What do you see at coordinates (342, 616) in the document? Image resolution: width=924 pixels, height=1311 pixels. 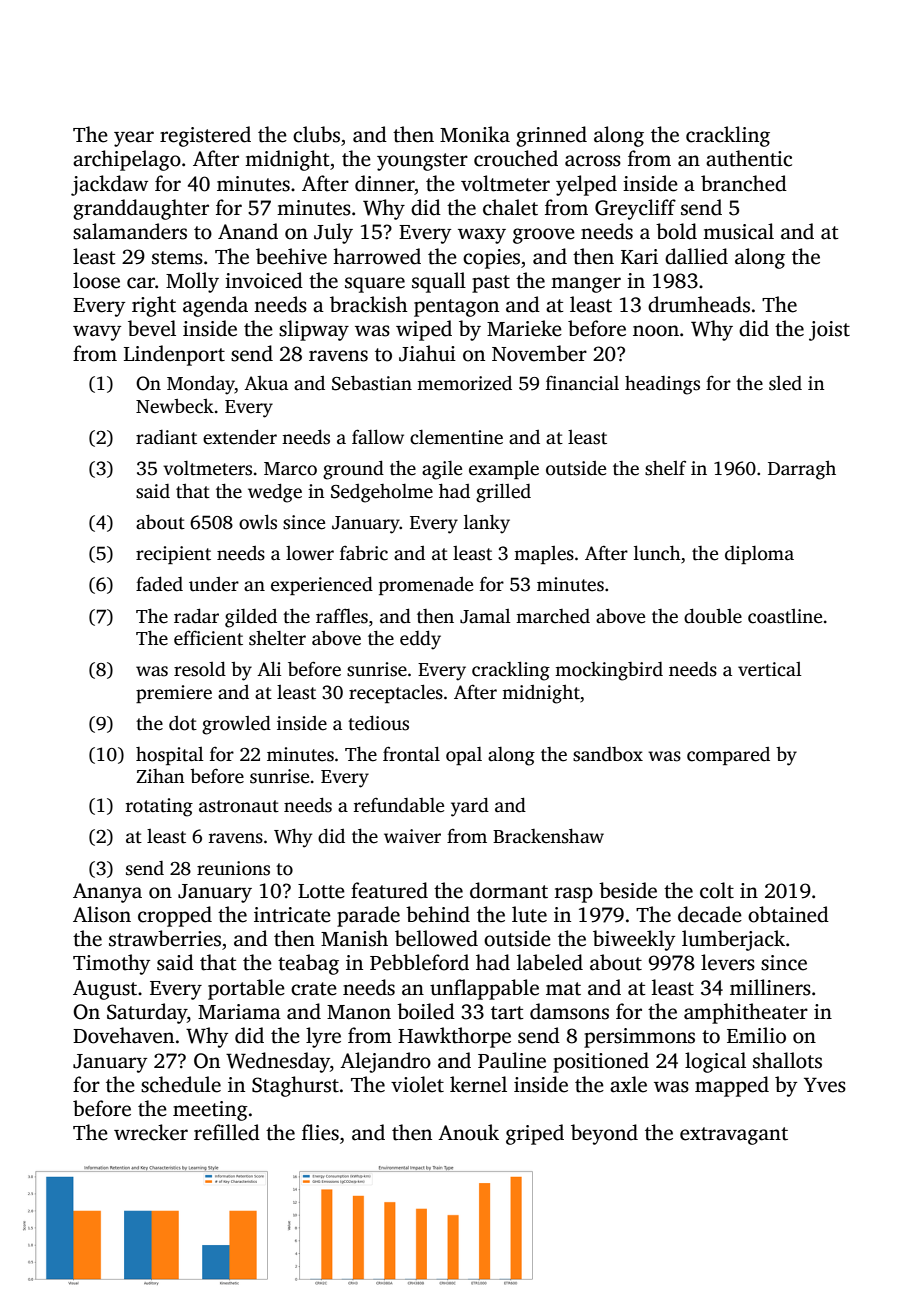 I see `raffles` at bounding box center [342, 616].
